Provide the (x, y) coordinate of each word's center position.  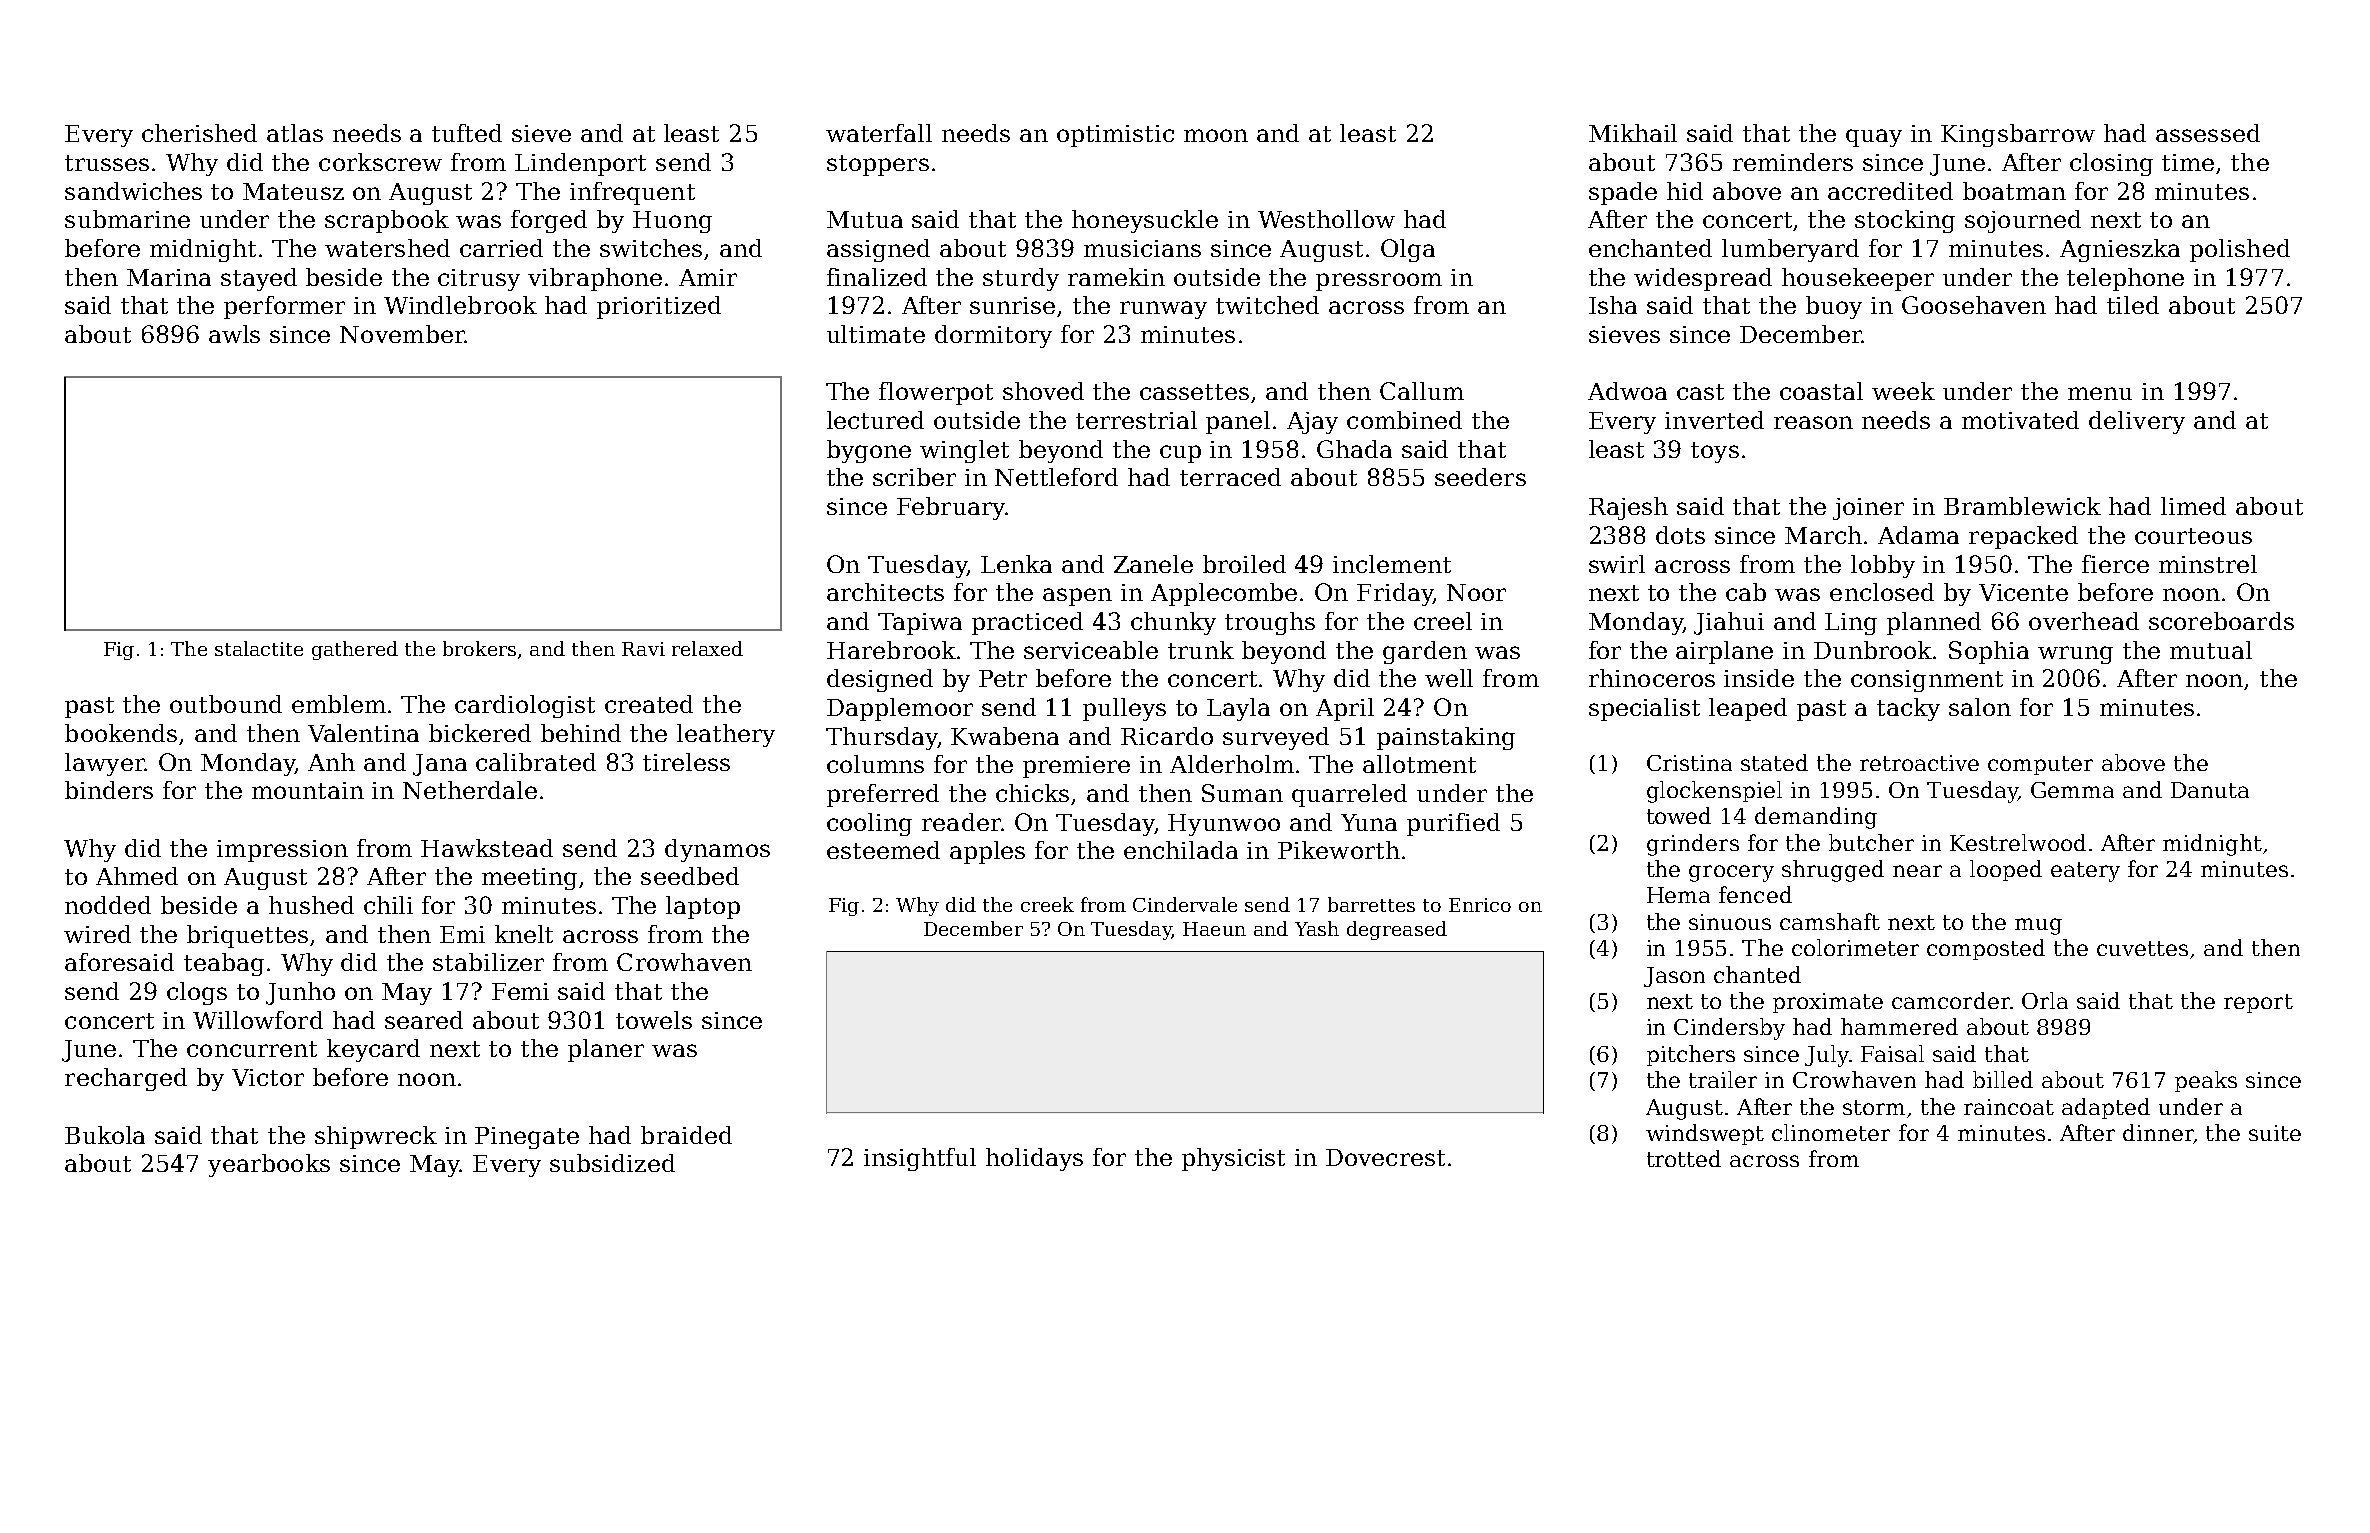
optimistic (1115, 136)
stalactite (259, 648)
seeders (1480, 477)
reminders (1793, 162)
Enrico (1480, 905)
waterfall (879, 133)
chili (388, 905)
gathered (355, 650)
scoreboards (2221, 621)
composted (1986, 949)
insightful (920, 1159)
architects (885, 592)
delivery (2137, 422)
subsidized (612, 1163)
